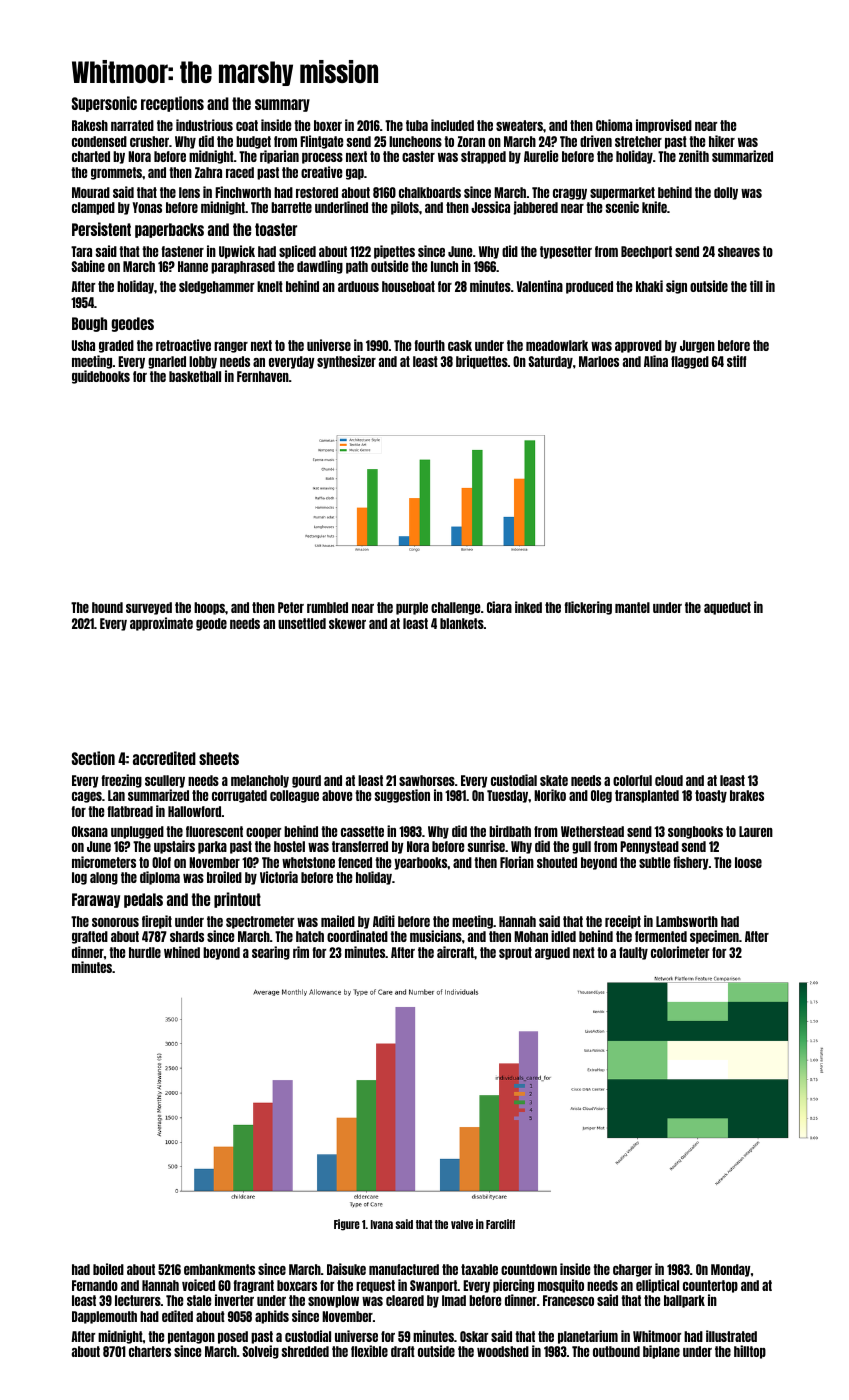  I want to click on hiker, so click(722, 141).
